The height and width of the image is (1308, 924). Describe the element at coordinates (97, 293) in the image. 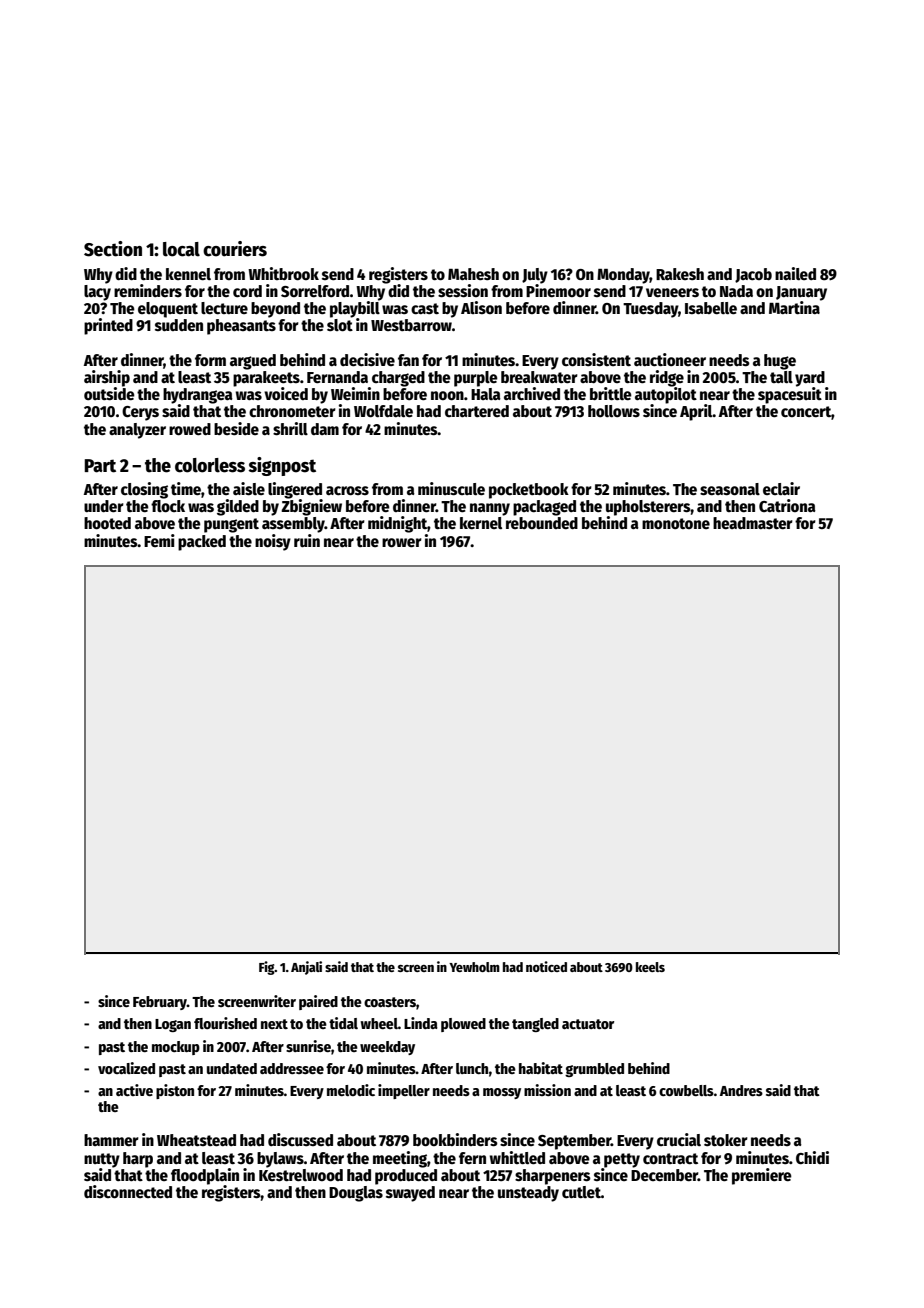

I see `lacy` at that location.
